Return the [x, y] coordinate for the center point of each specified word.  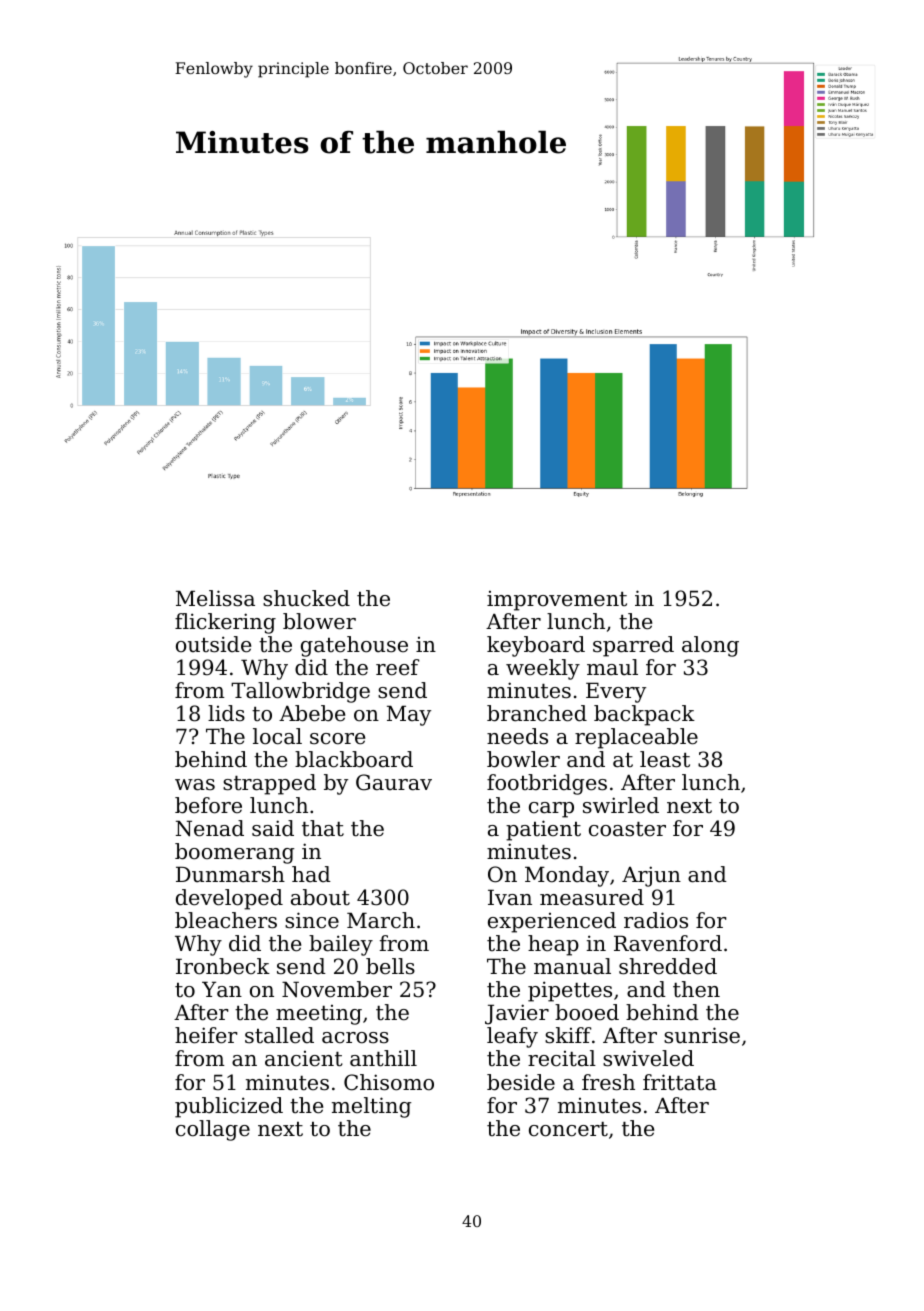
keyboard [536, 646]
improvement [557, 601]
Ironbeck [223, 966]
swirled [621, 805]
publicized [229, 1107]
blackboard [354, 759]
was [195, 785]
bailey [341, 945]
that [323, 828]
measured [592, 897]
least [665, 759]
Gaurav [394, 782]
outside [213, 644]
